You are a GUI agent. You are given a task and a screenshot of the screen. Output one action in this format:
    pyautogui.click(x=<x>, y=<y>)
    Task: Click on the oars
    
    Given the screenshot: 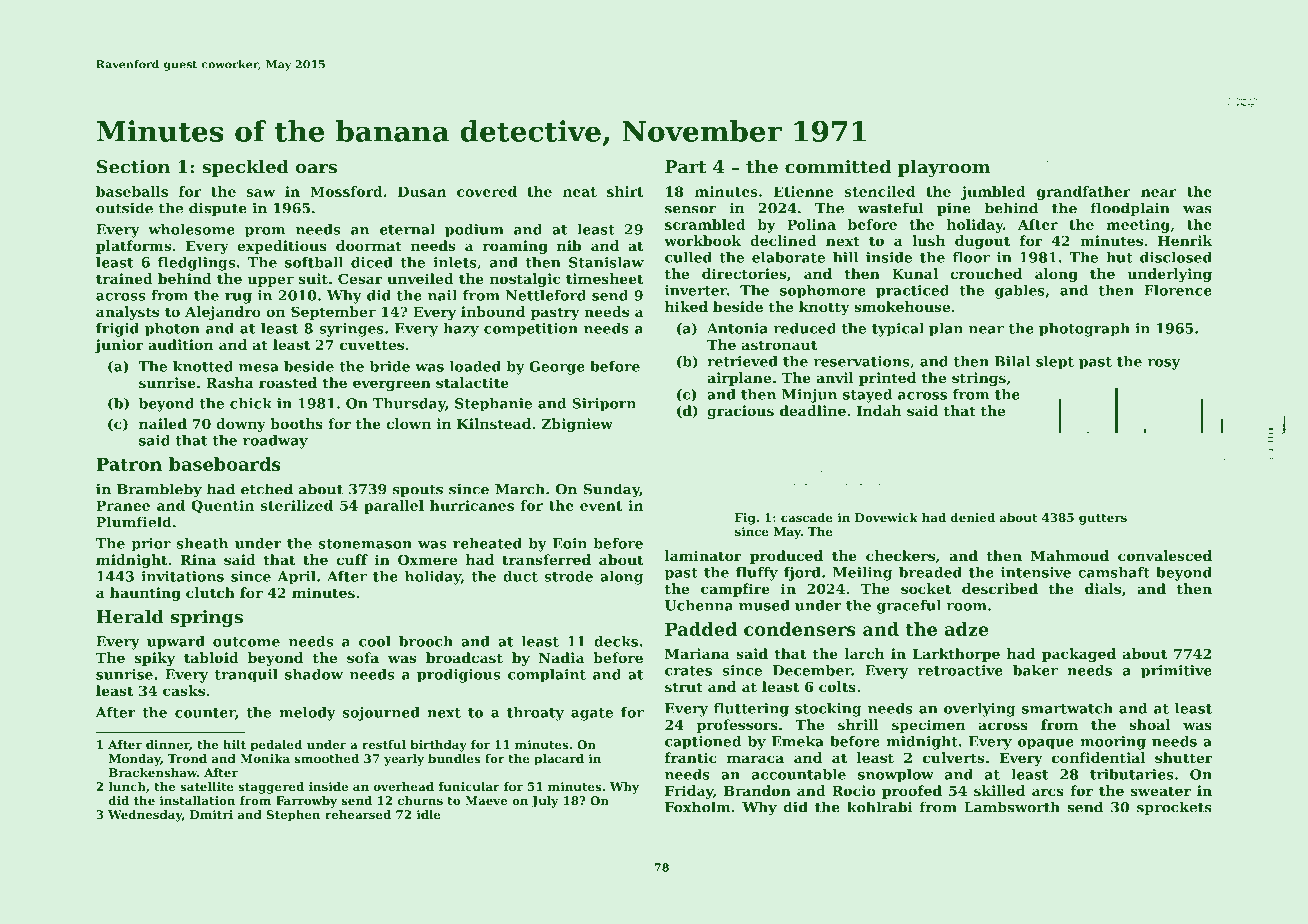 What is the action you would take?
    pyautogui.click(x=316, y=169)
